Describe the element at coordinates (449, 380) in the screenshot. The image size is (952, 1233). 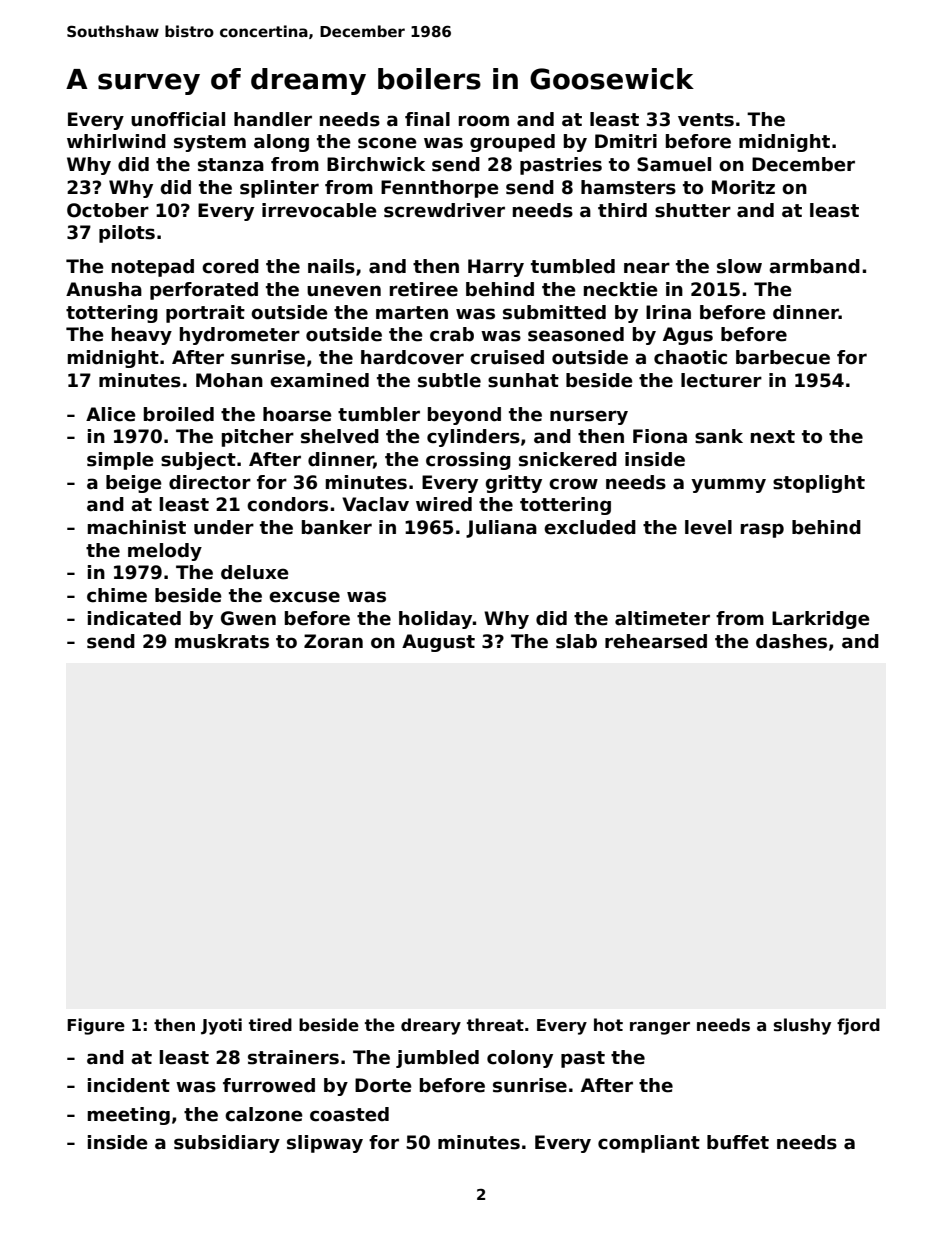
I see `subtle` at that location.
